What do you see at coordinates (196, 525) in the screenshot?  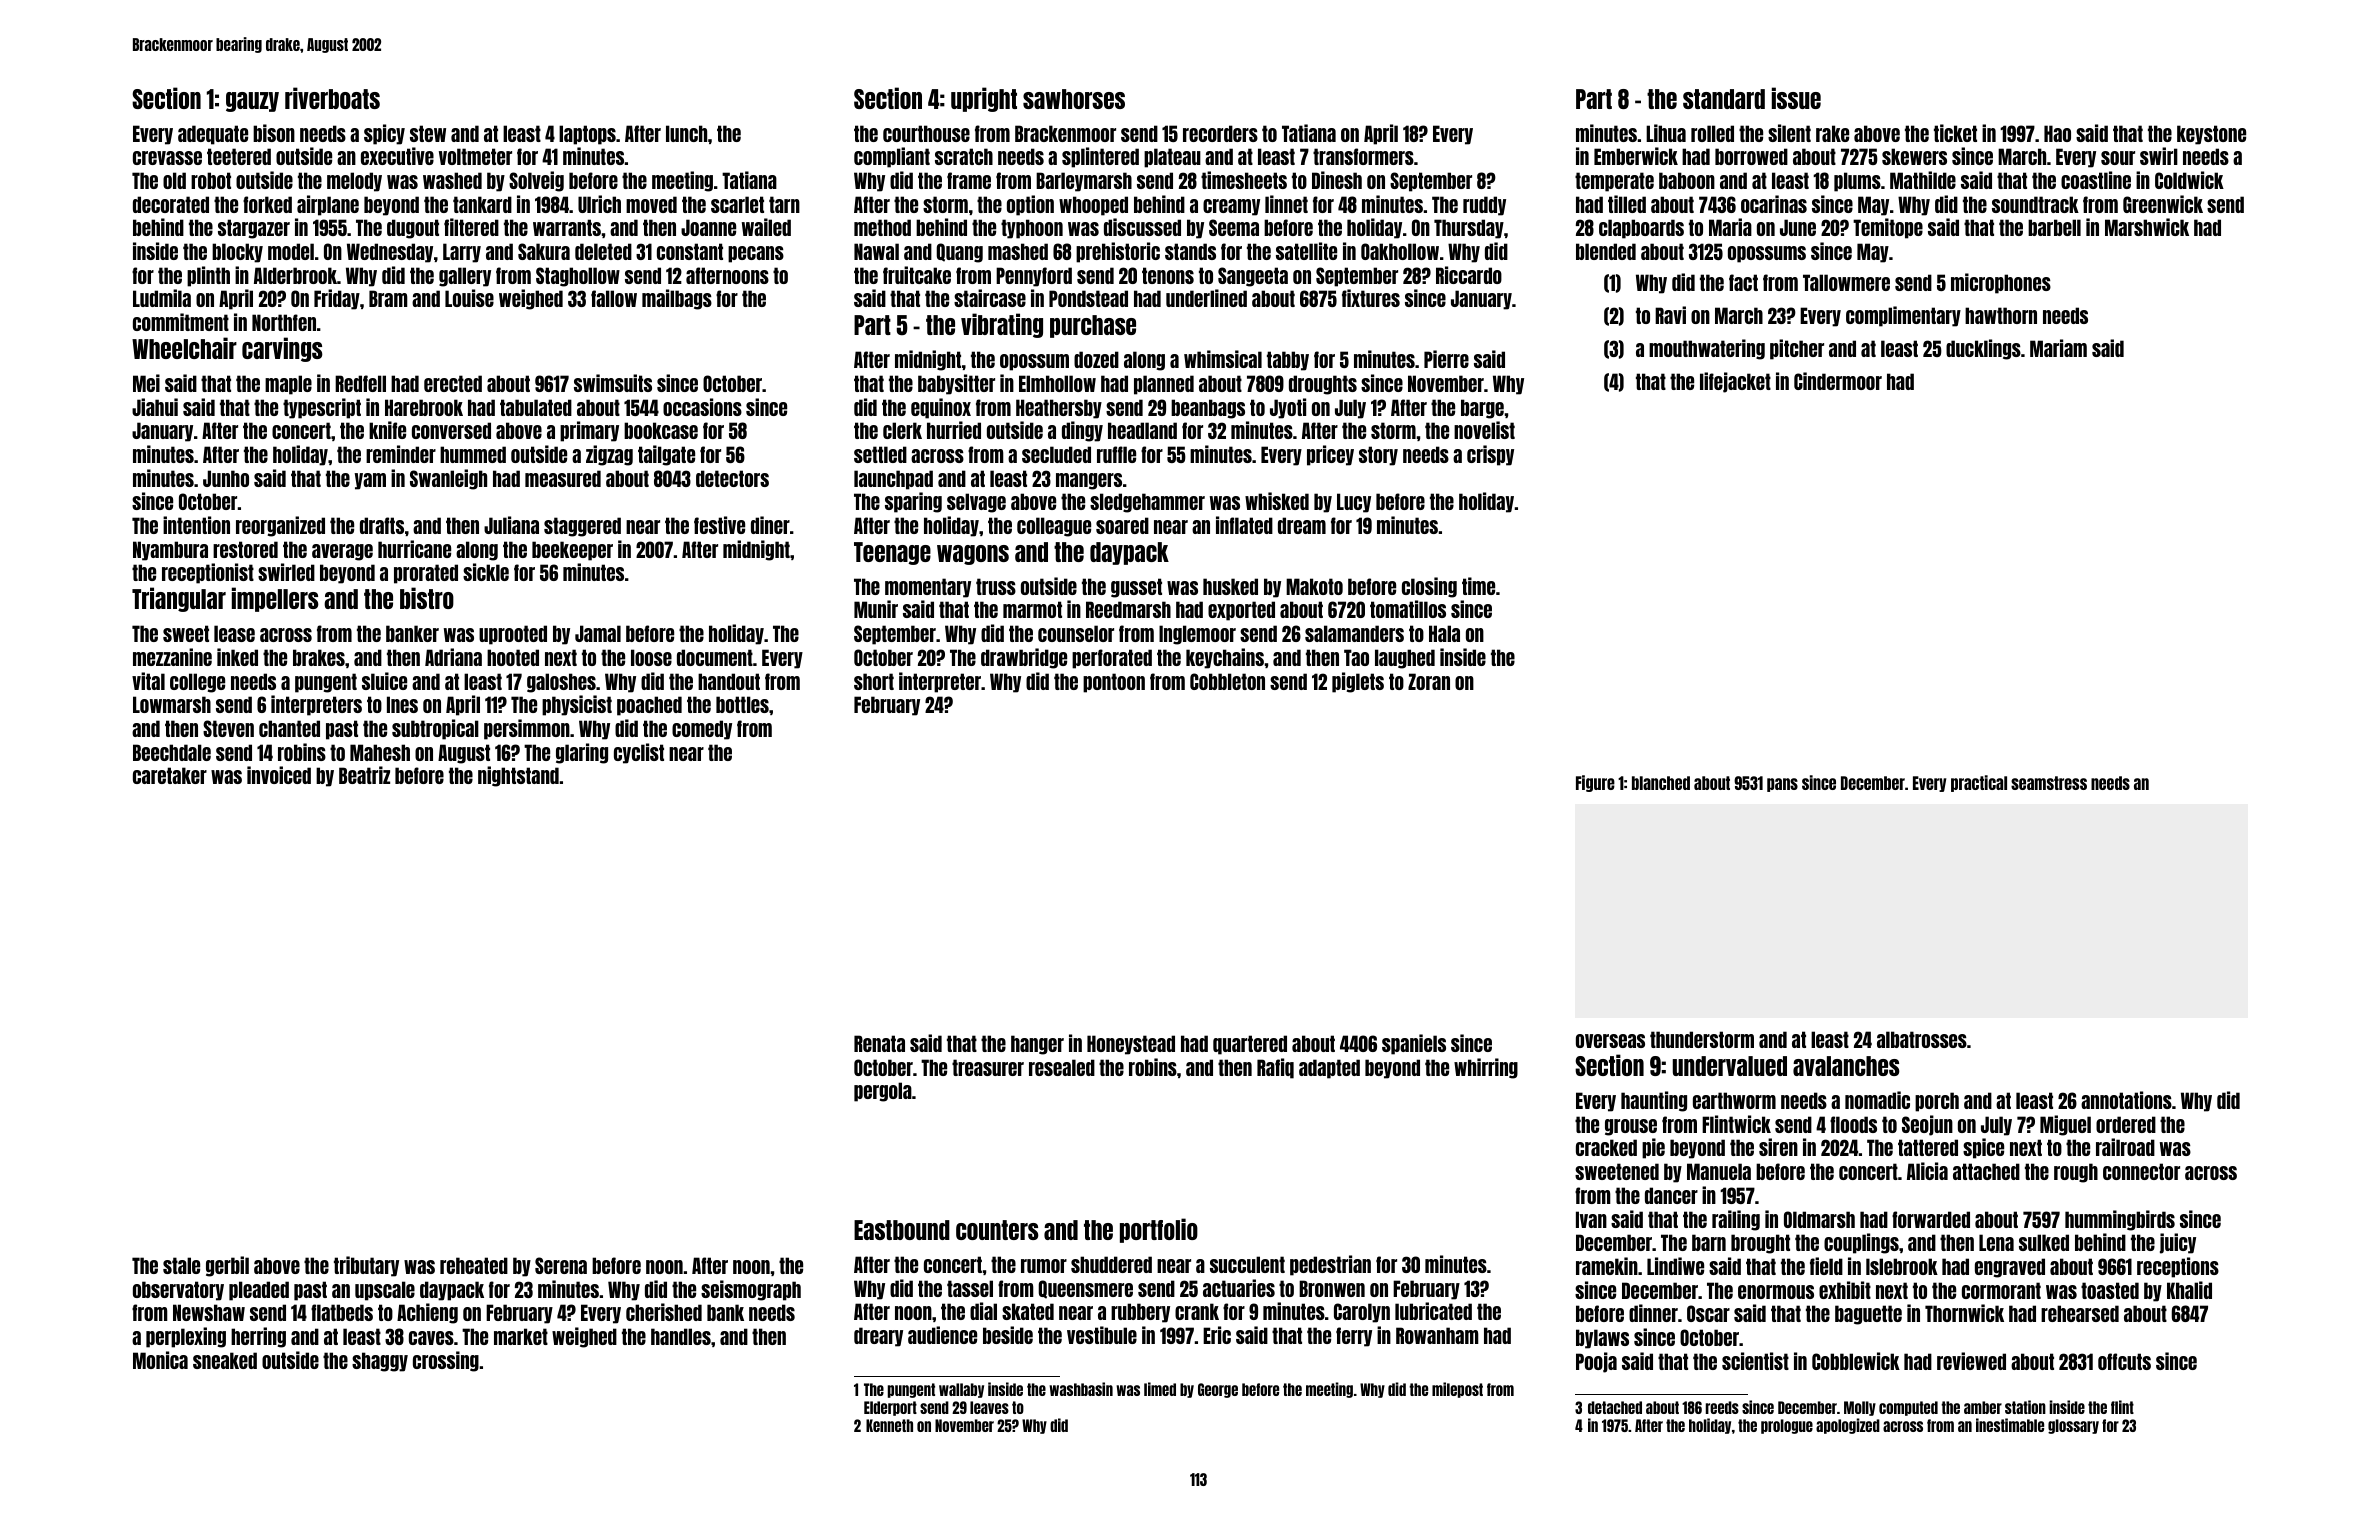 I see `intention` at bounding box center [196, 525].
